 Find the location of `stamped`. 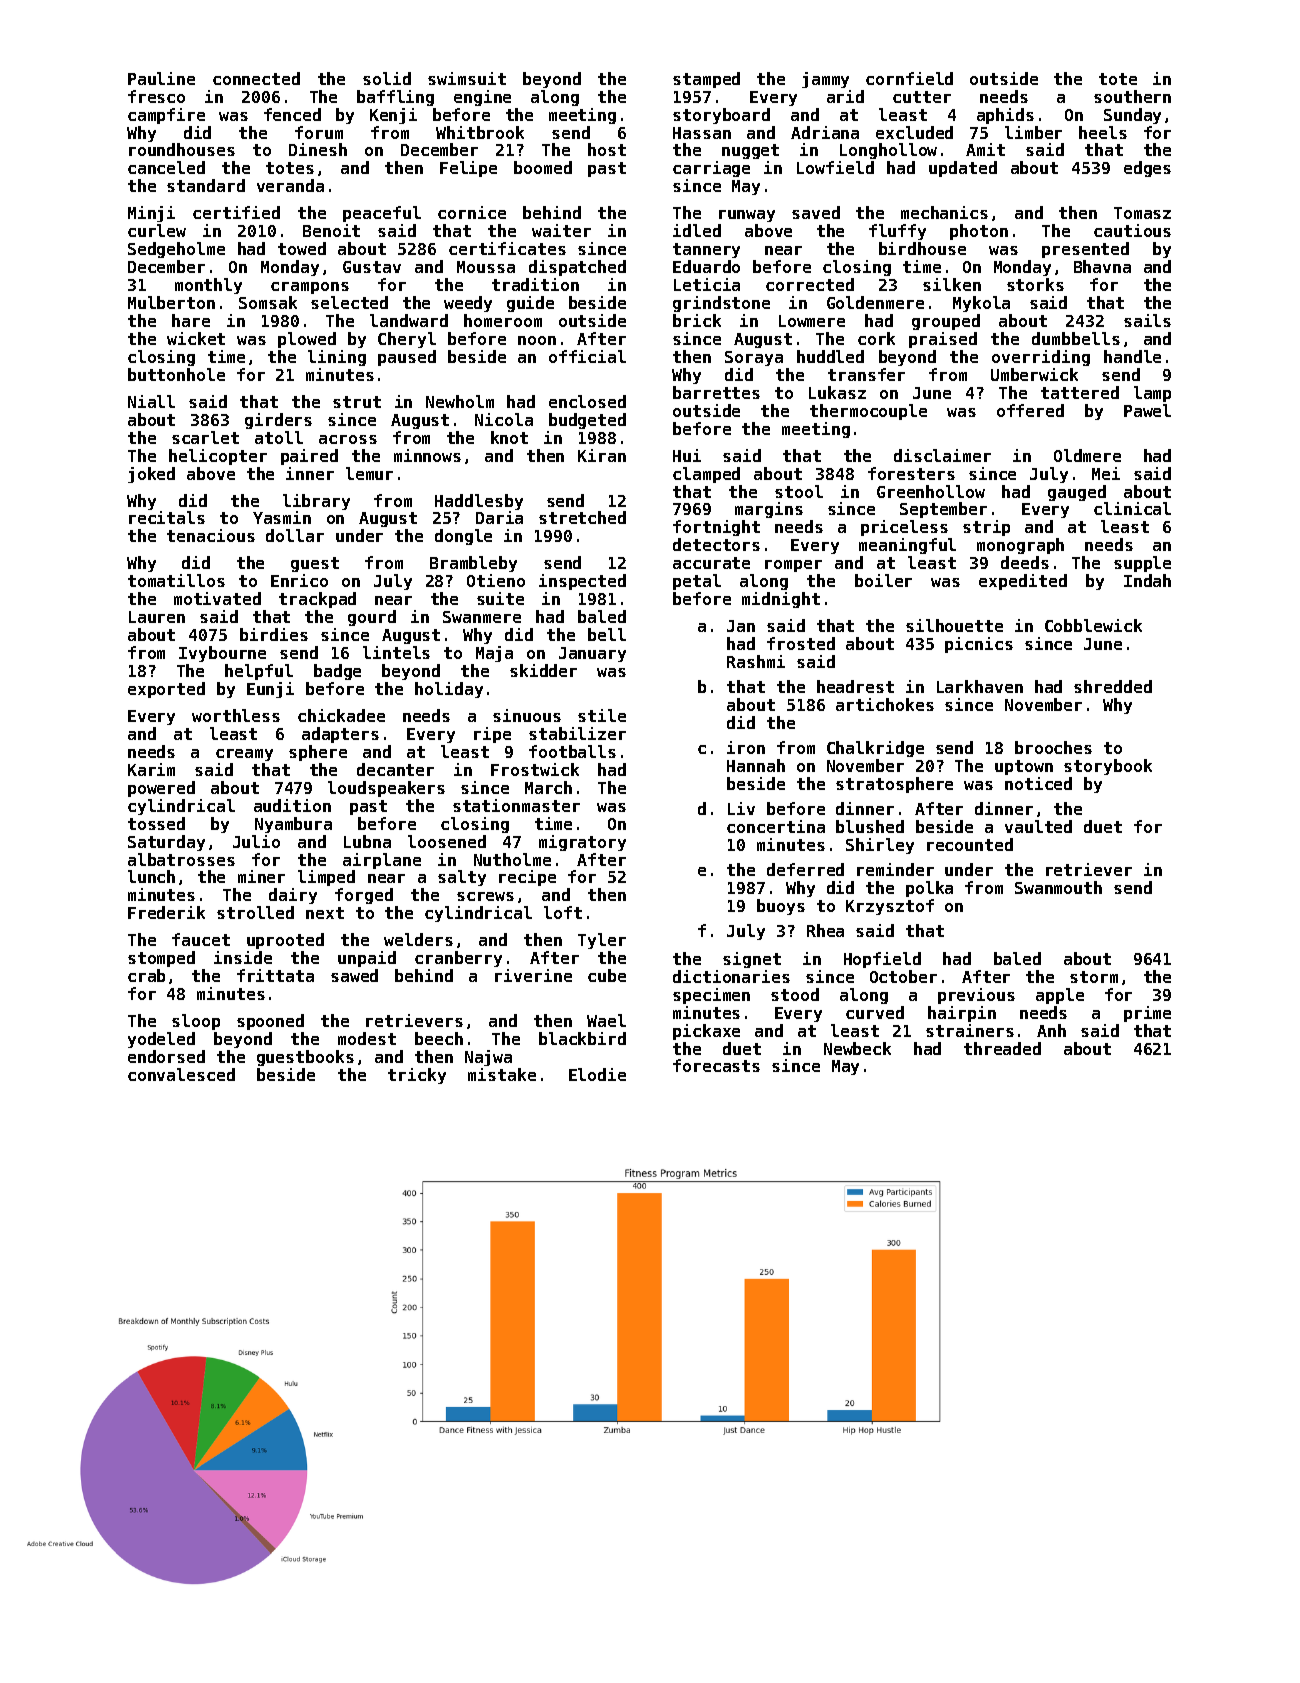

stamped is located at coordinates (706, 80).
